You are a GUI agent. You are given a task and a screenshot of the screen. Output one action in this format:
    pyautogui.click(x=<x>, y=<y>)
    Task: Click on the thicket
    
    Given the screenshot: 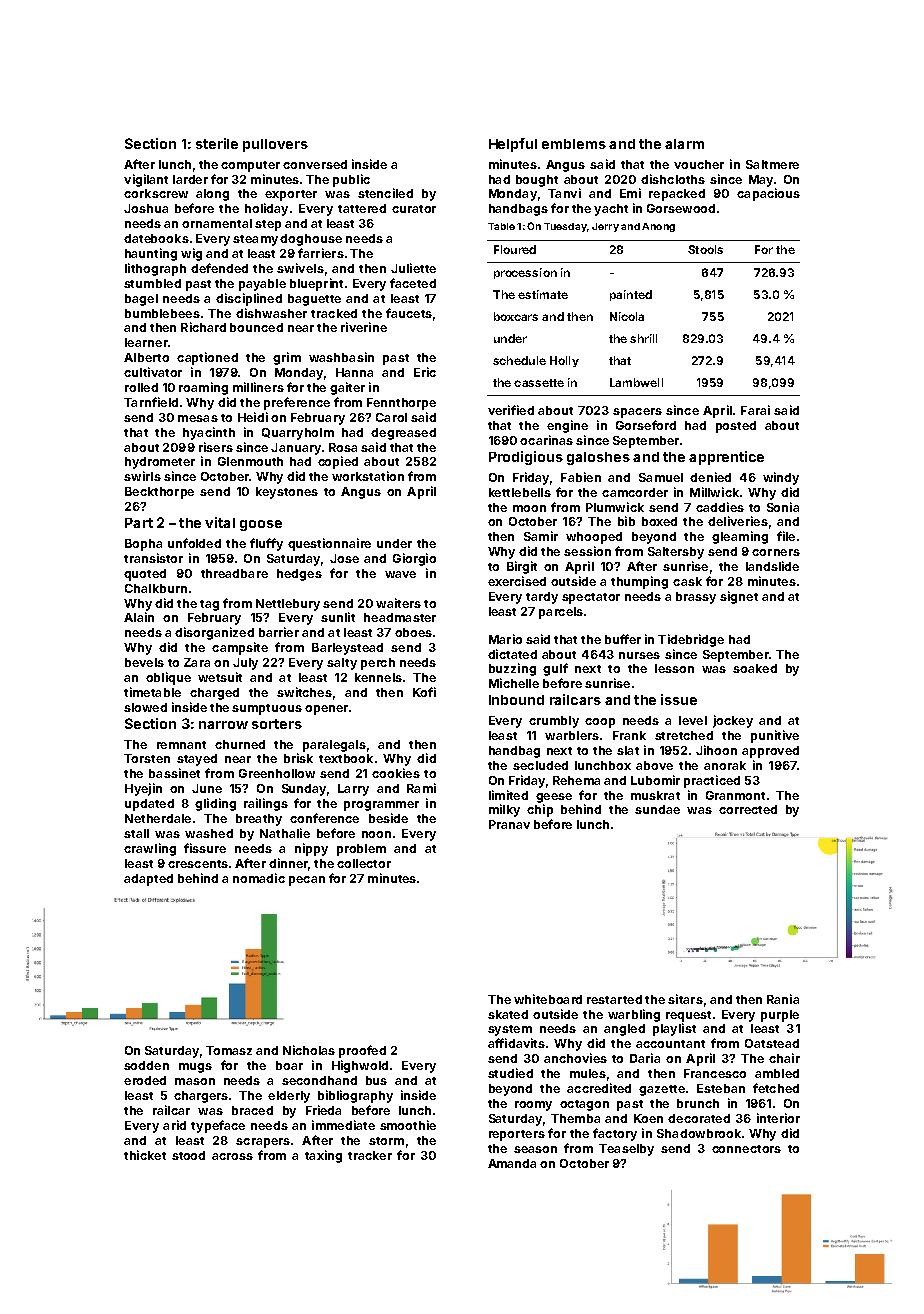 What is the action you would take?
    pyautogui.click(x=145, y=1155)
